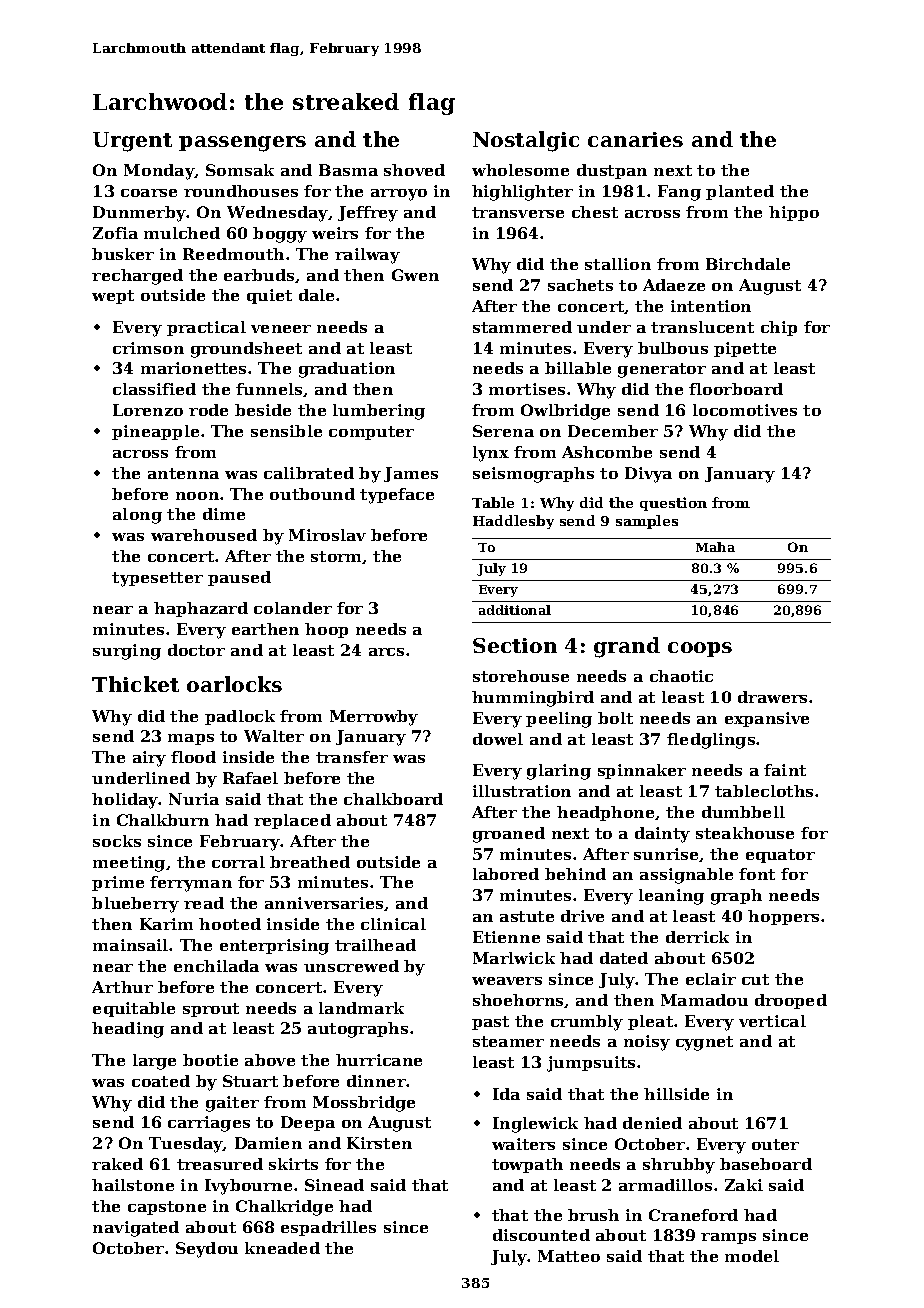 This document has height=1308, width=924. What do you see at coordinates (127, 652) in the document?
I see `surging` at bounding box center [127, 652].
